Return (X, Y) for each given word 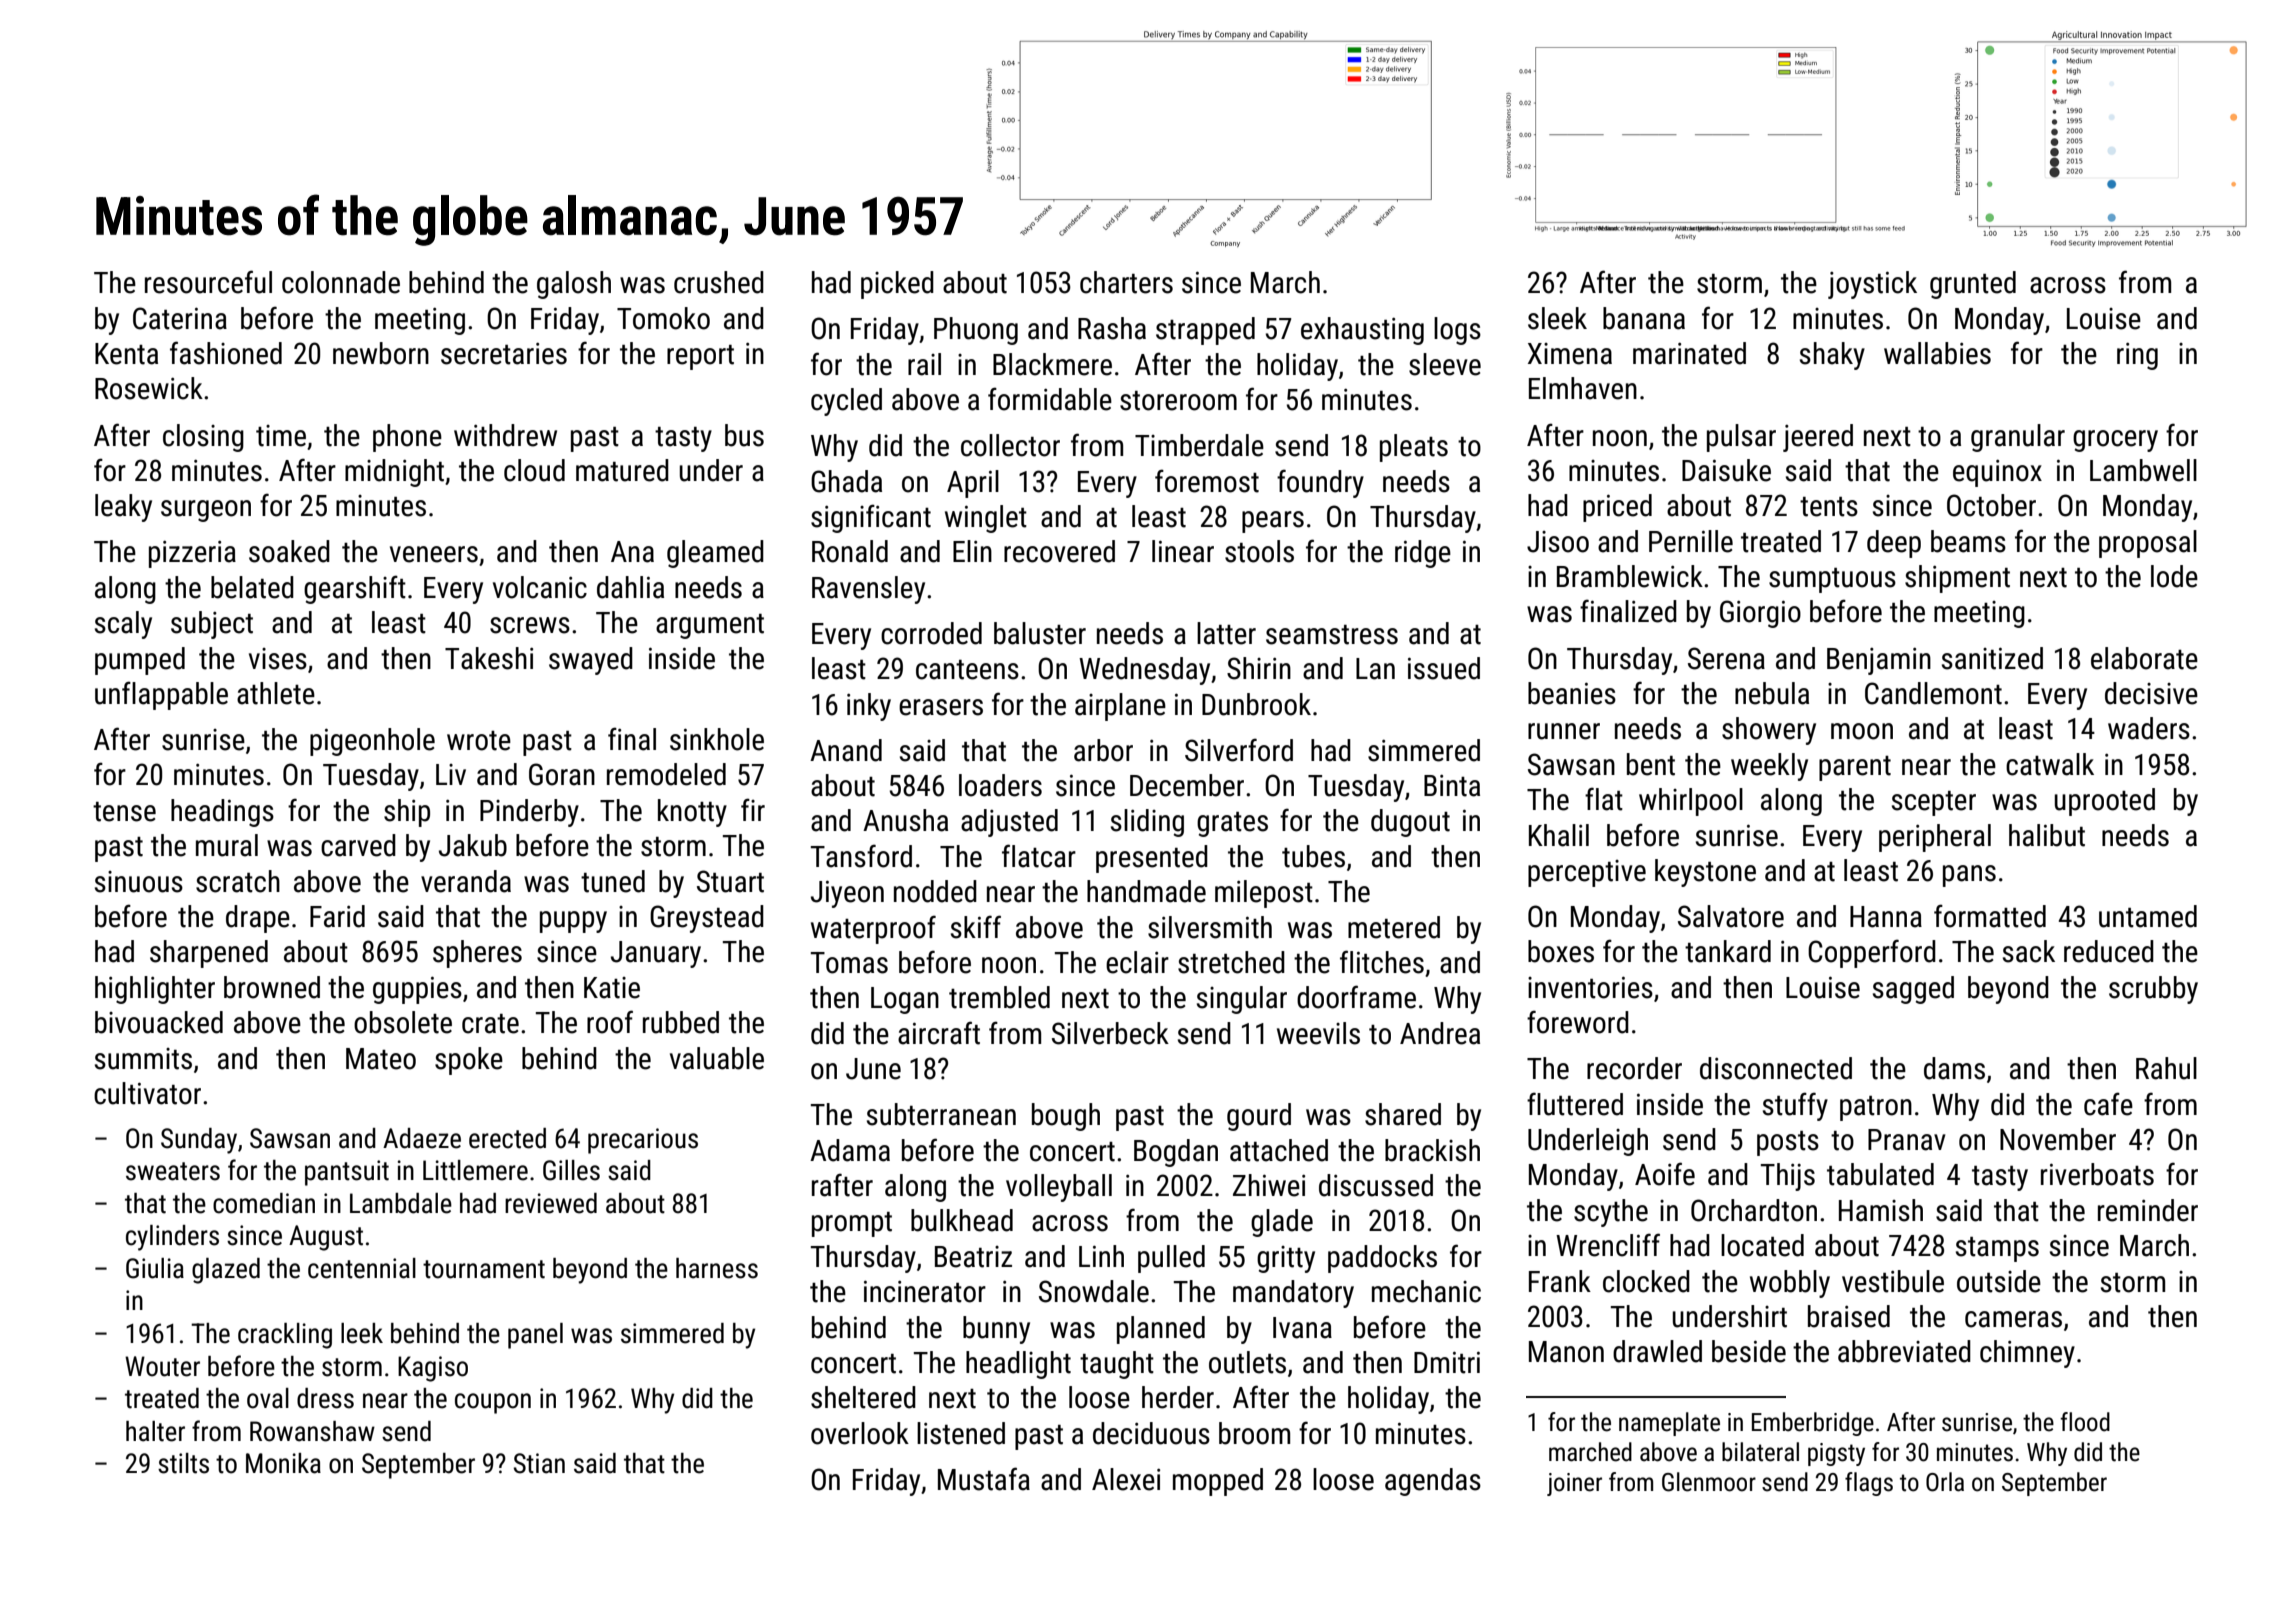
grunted (1973, 285)
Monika (283, 1463)
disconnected (1776, 1068)
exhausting (1362, 331)
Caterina (180, 318)
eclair (1137, 962)
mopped (1218, 1482)
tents (1829, 507)
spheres (477, 954)
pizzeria (192, 554)
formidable (1050, 399)
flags (1869, 1484)
